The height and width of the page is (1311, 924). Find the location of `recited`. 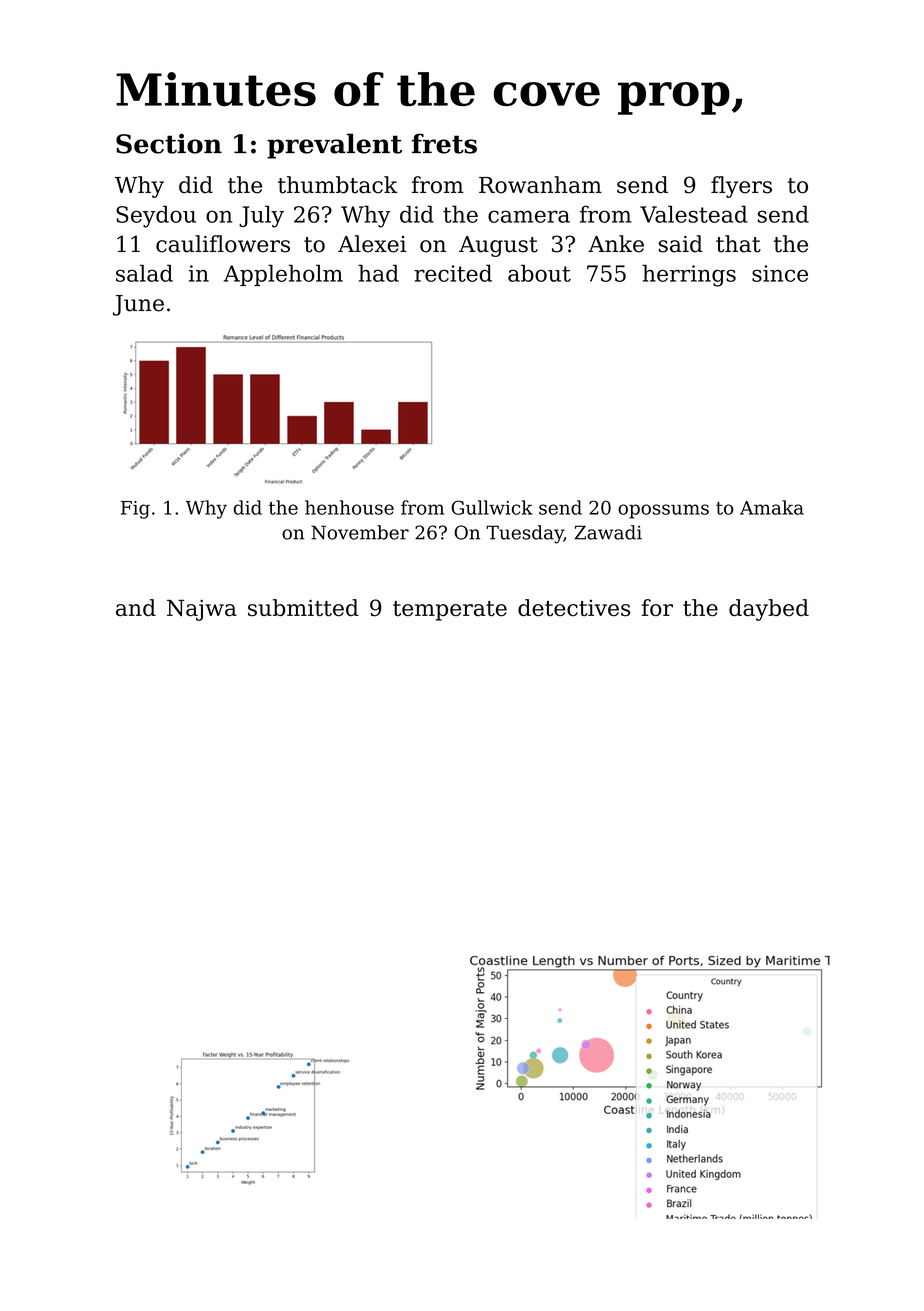

recited is located at coordinates (453, 273).
